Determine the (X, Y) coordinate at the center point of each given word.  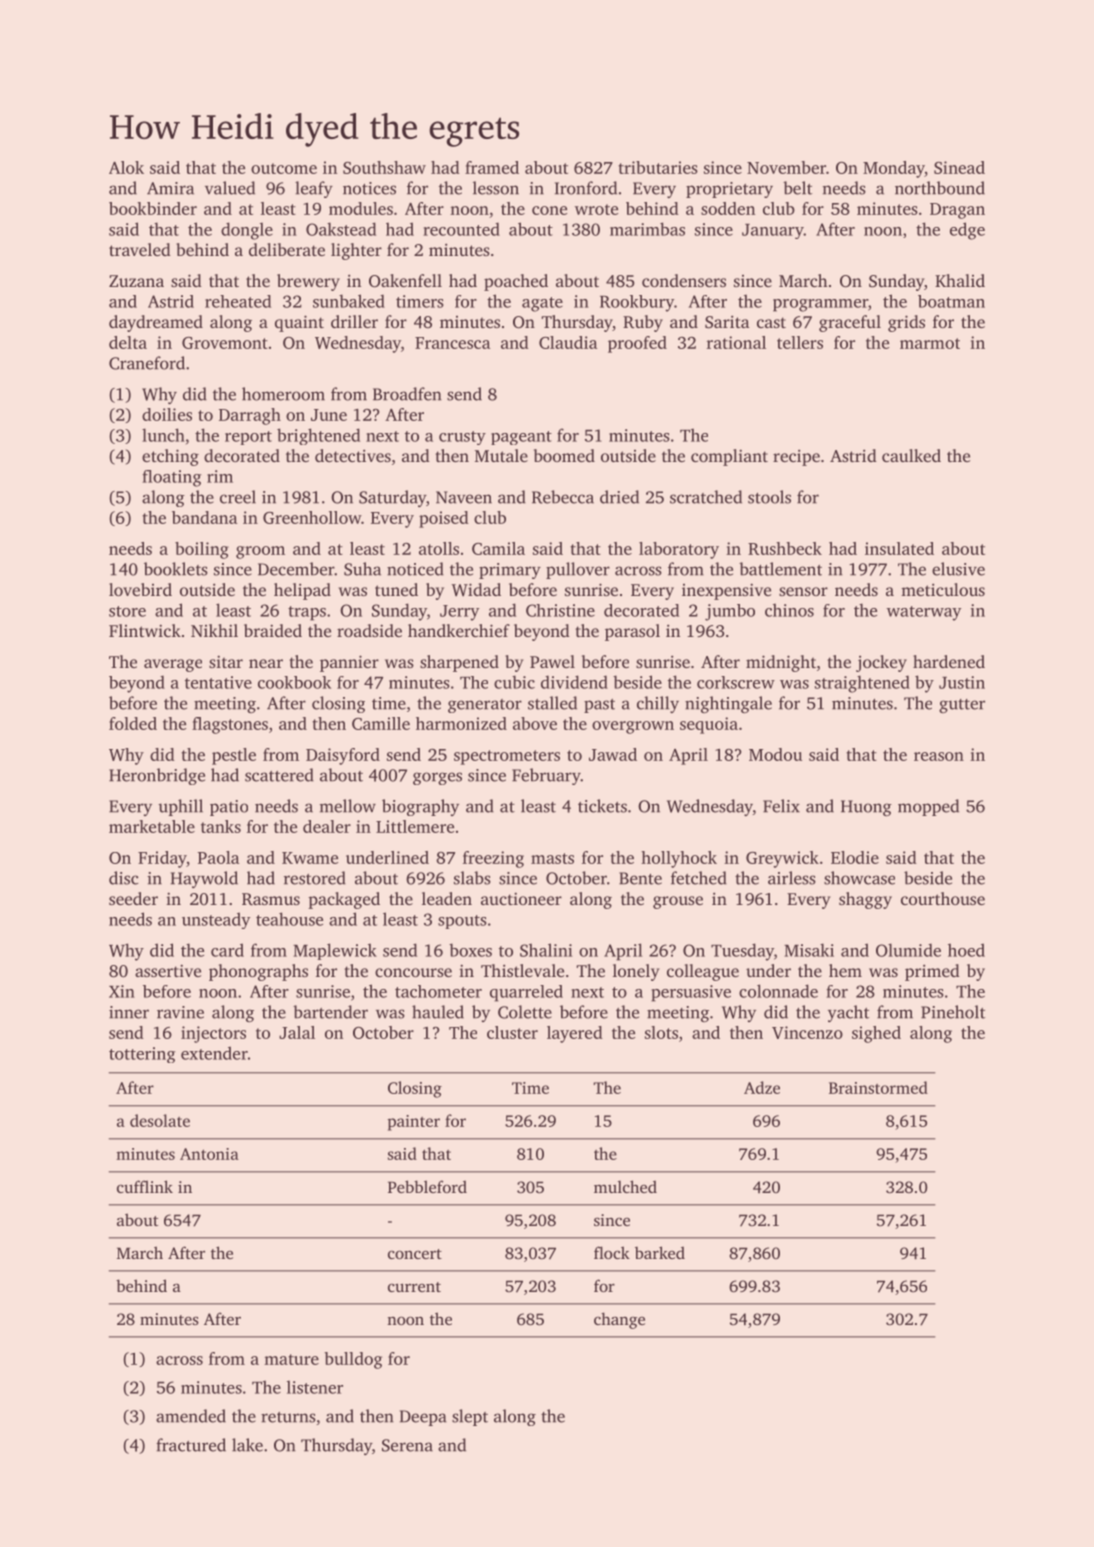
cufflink (145, 1186)
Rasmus (271, 899)
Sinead (959, 167)
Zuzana (136, 281)
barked (660, 1252)
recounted (461, 229)
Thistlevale (522, 970)
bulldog (353, 1360)
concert (415, 1254)
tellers (800, 342)
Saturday (392, 498)
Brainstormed (878, 1087)
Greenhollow (312, 517)
